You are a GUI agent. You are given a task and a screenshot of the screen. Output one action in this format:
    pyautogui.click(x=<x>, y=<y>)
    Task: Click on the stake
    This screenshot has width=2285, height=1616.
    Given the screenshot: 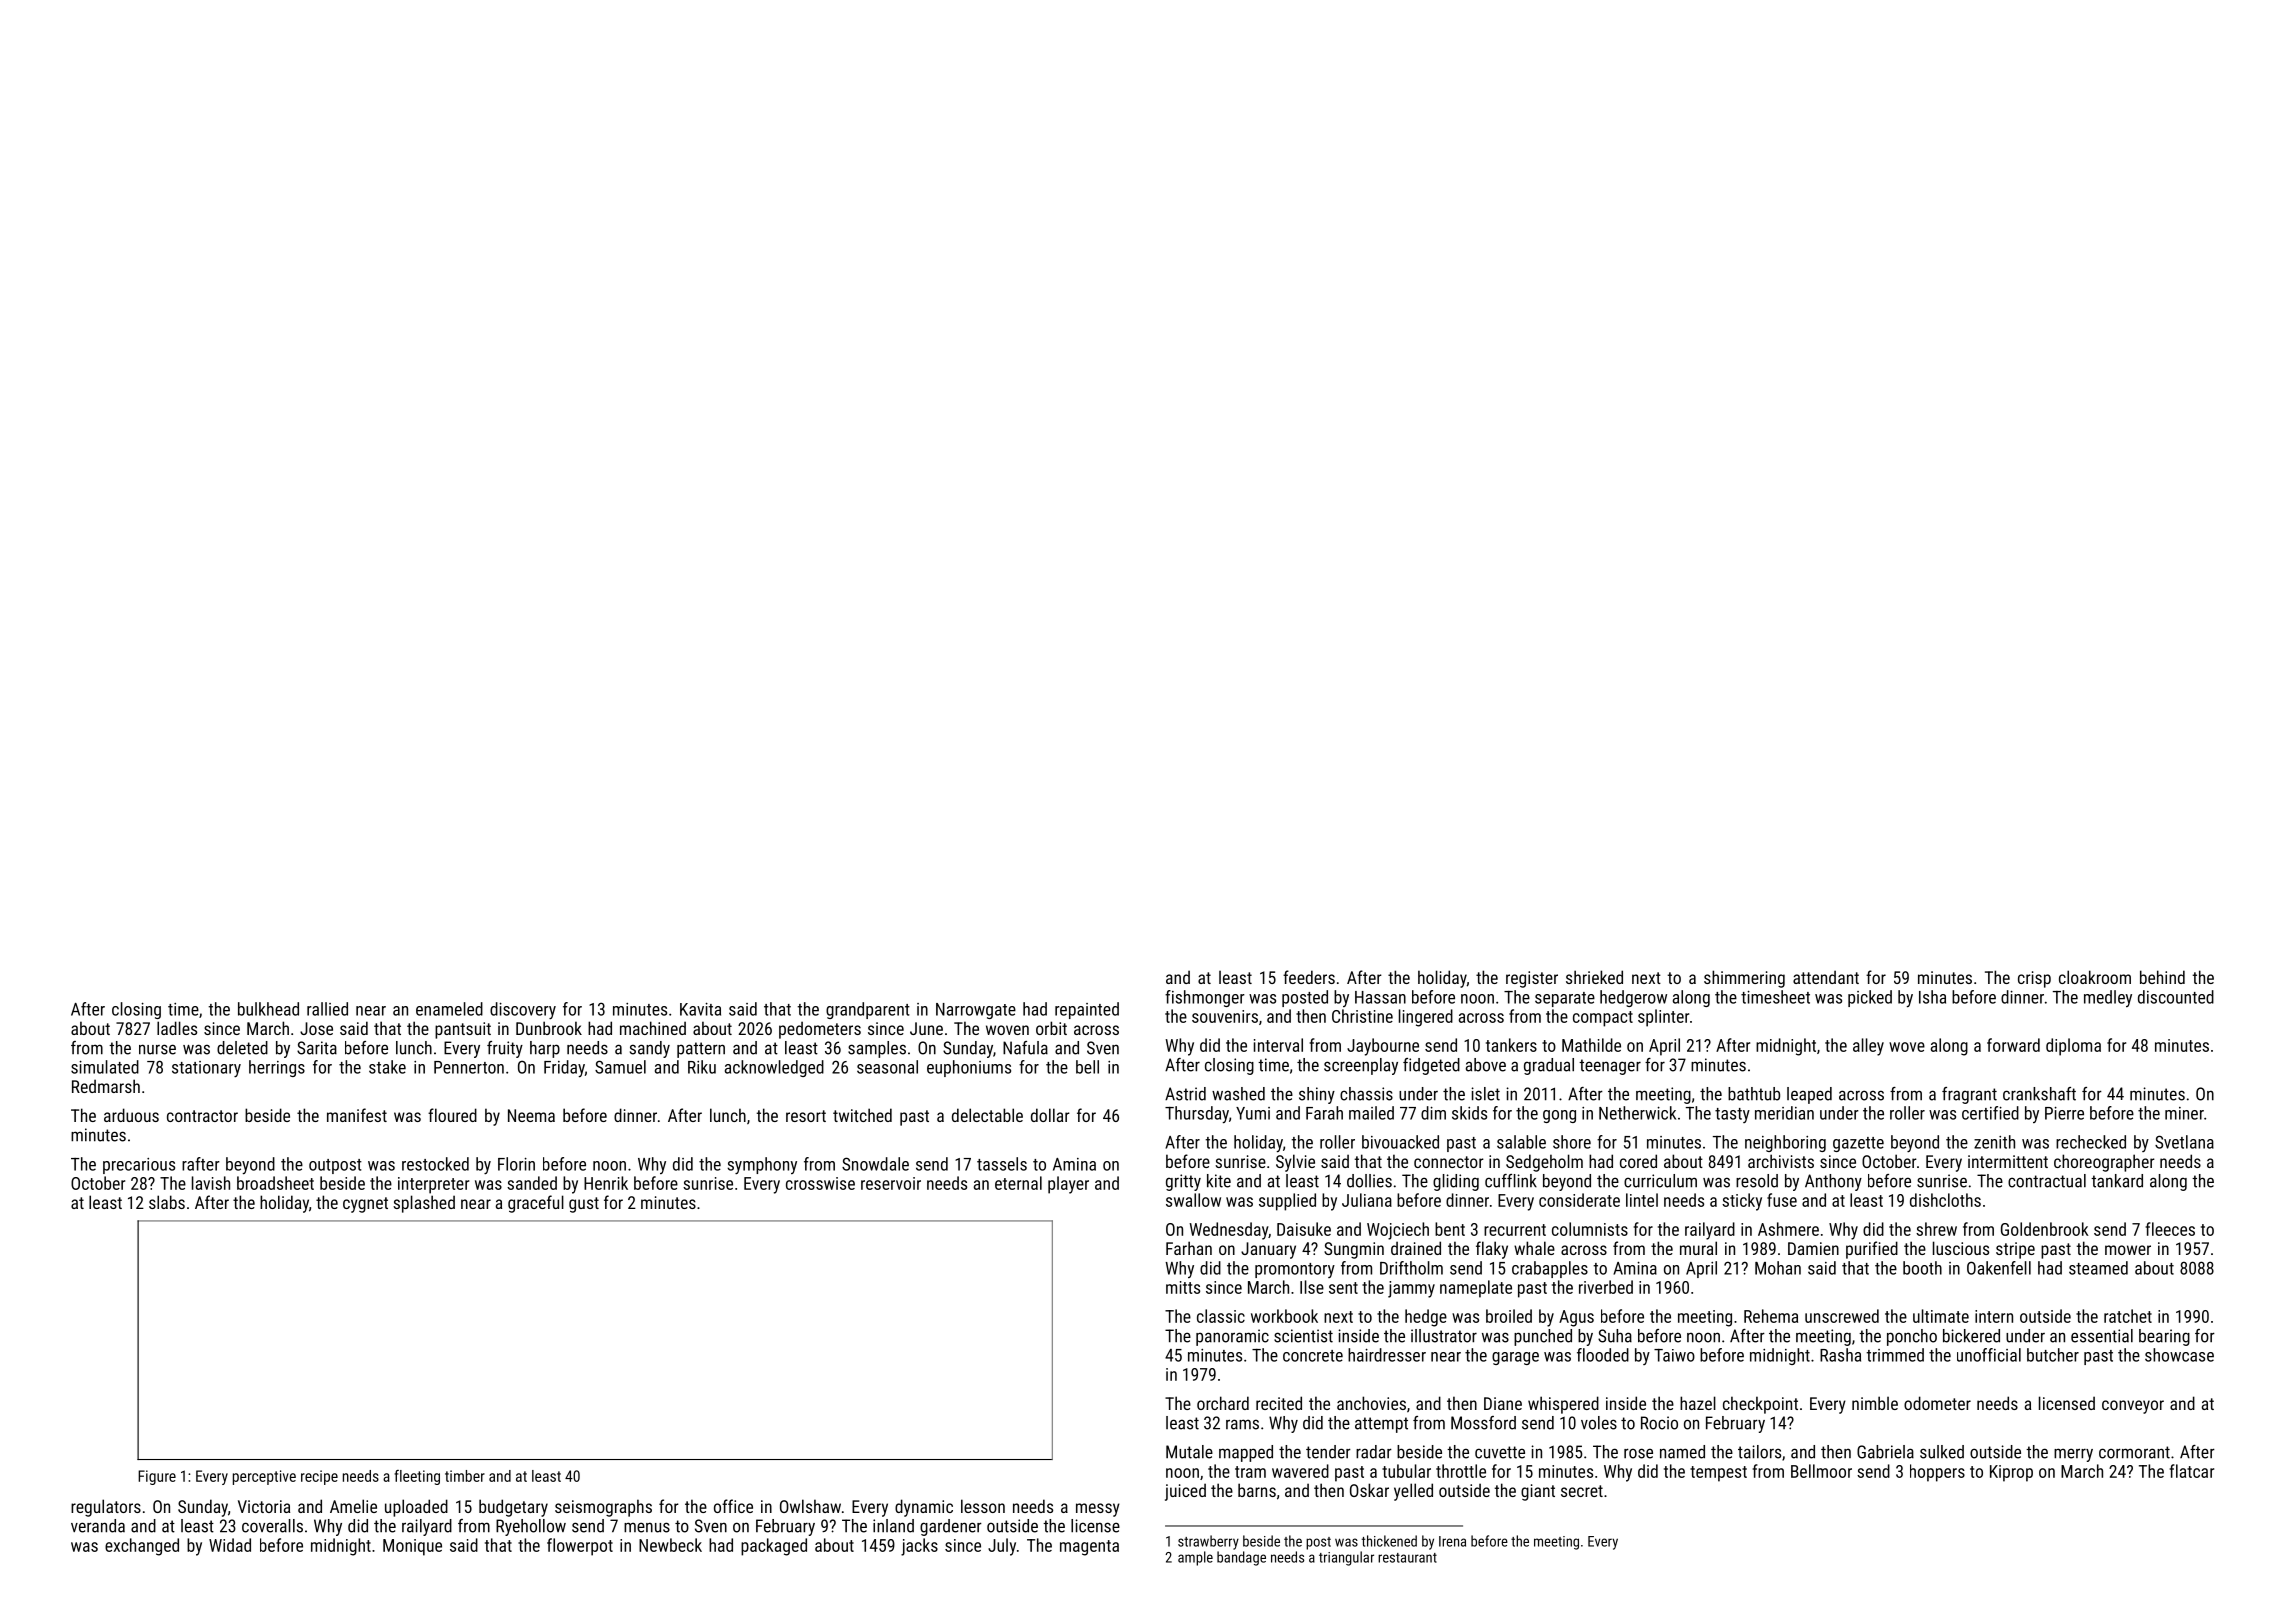 What is the action you would take?
    pyautogui.click(x=387, y=1067)
